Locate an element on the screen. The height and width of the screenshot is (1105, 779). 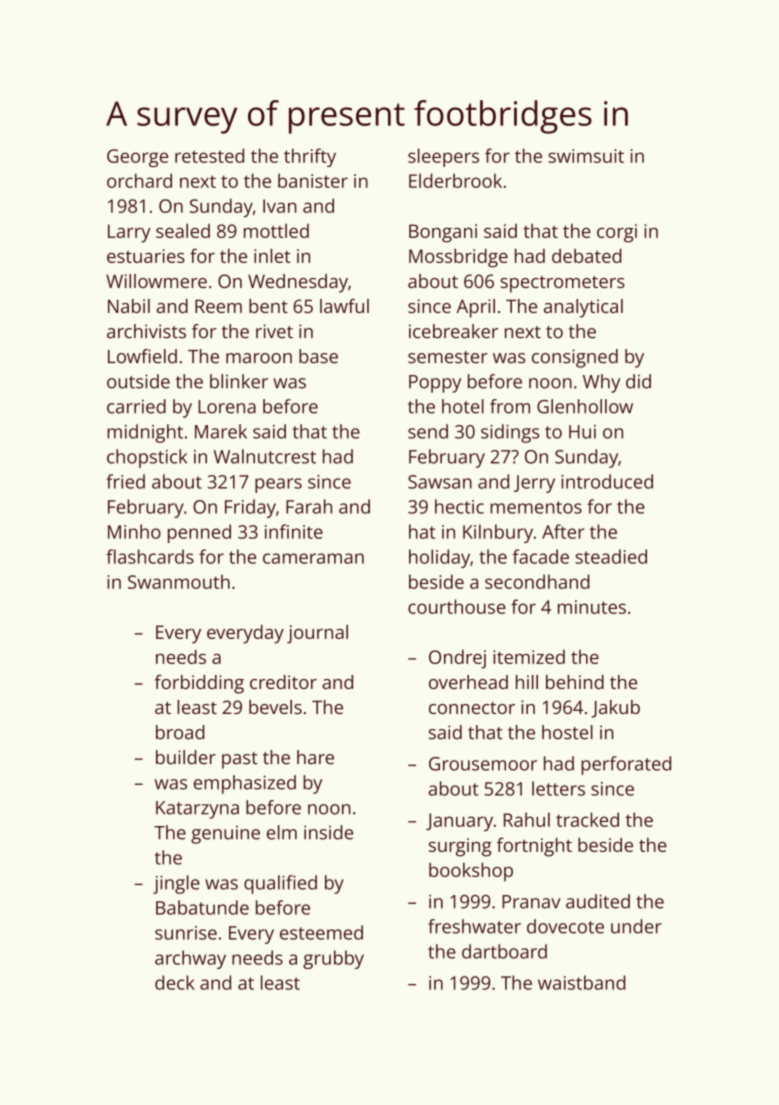
swimsuit is located at coordinates (586, 156).
